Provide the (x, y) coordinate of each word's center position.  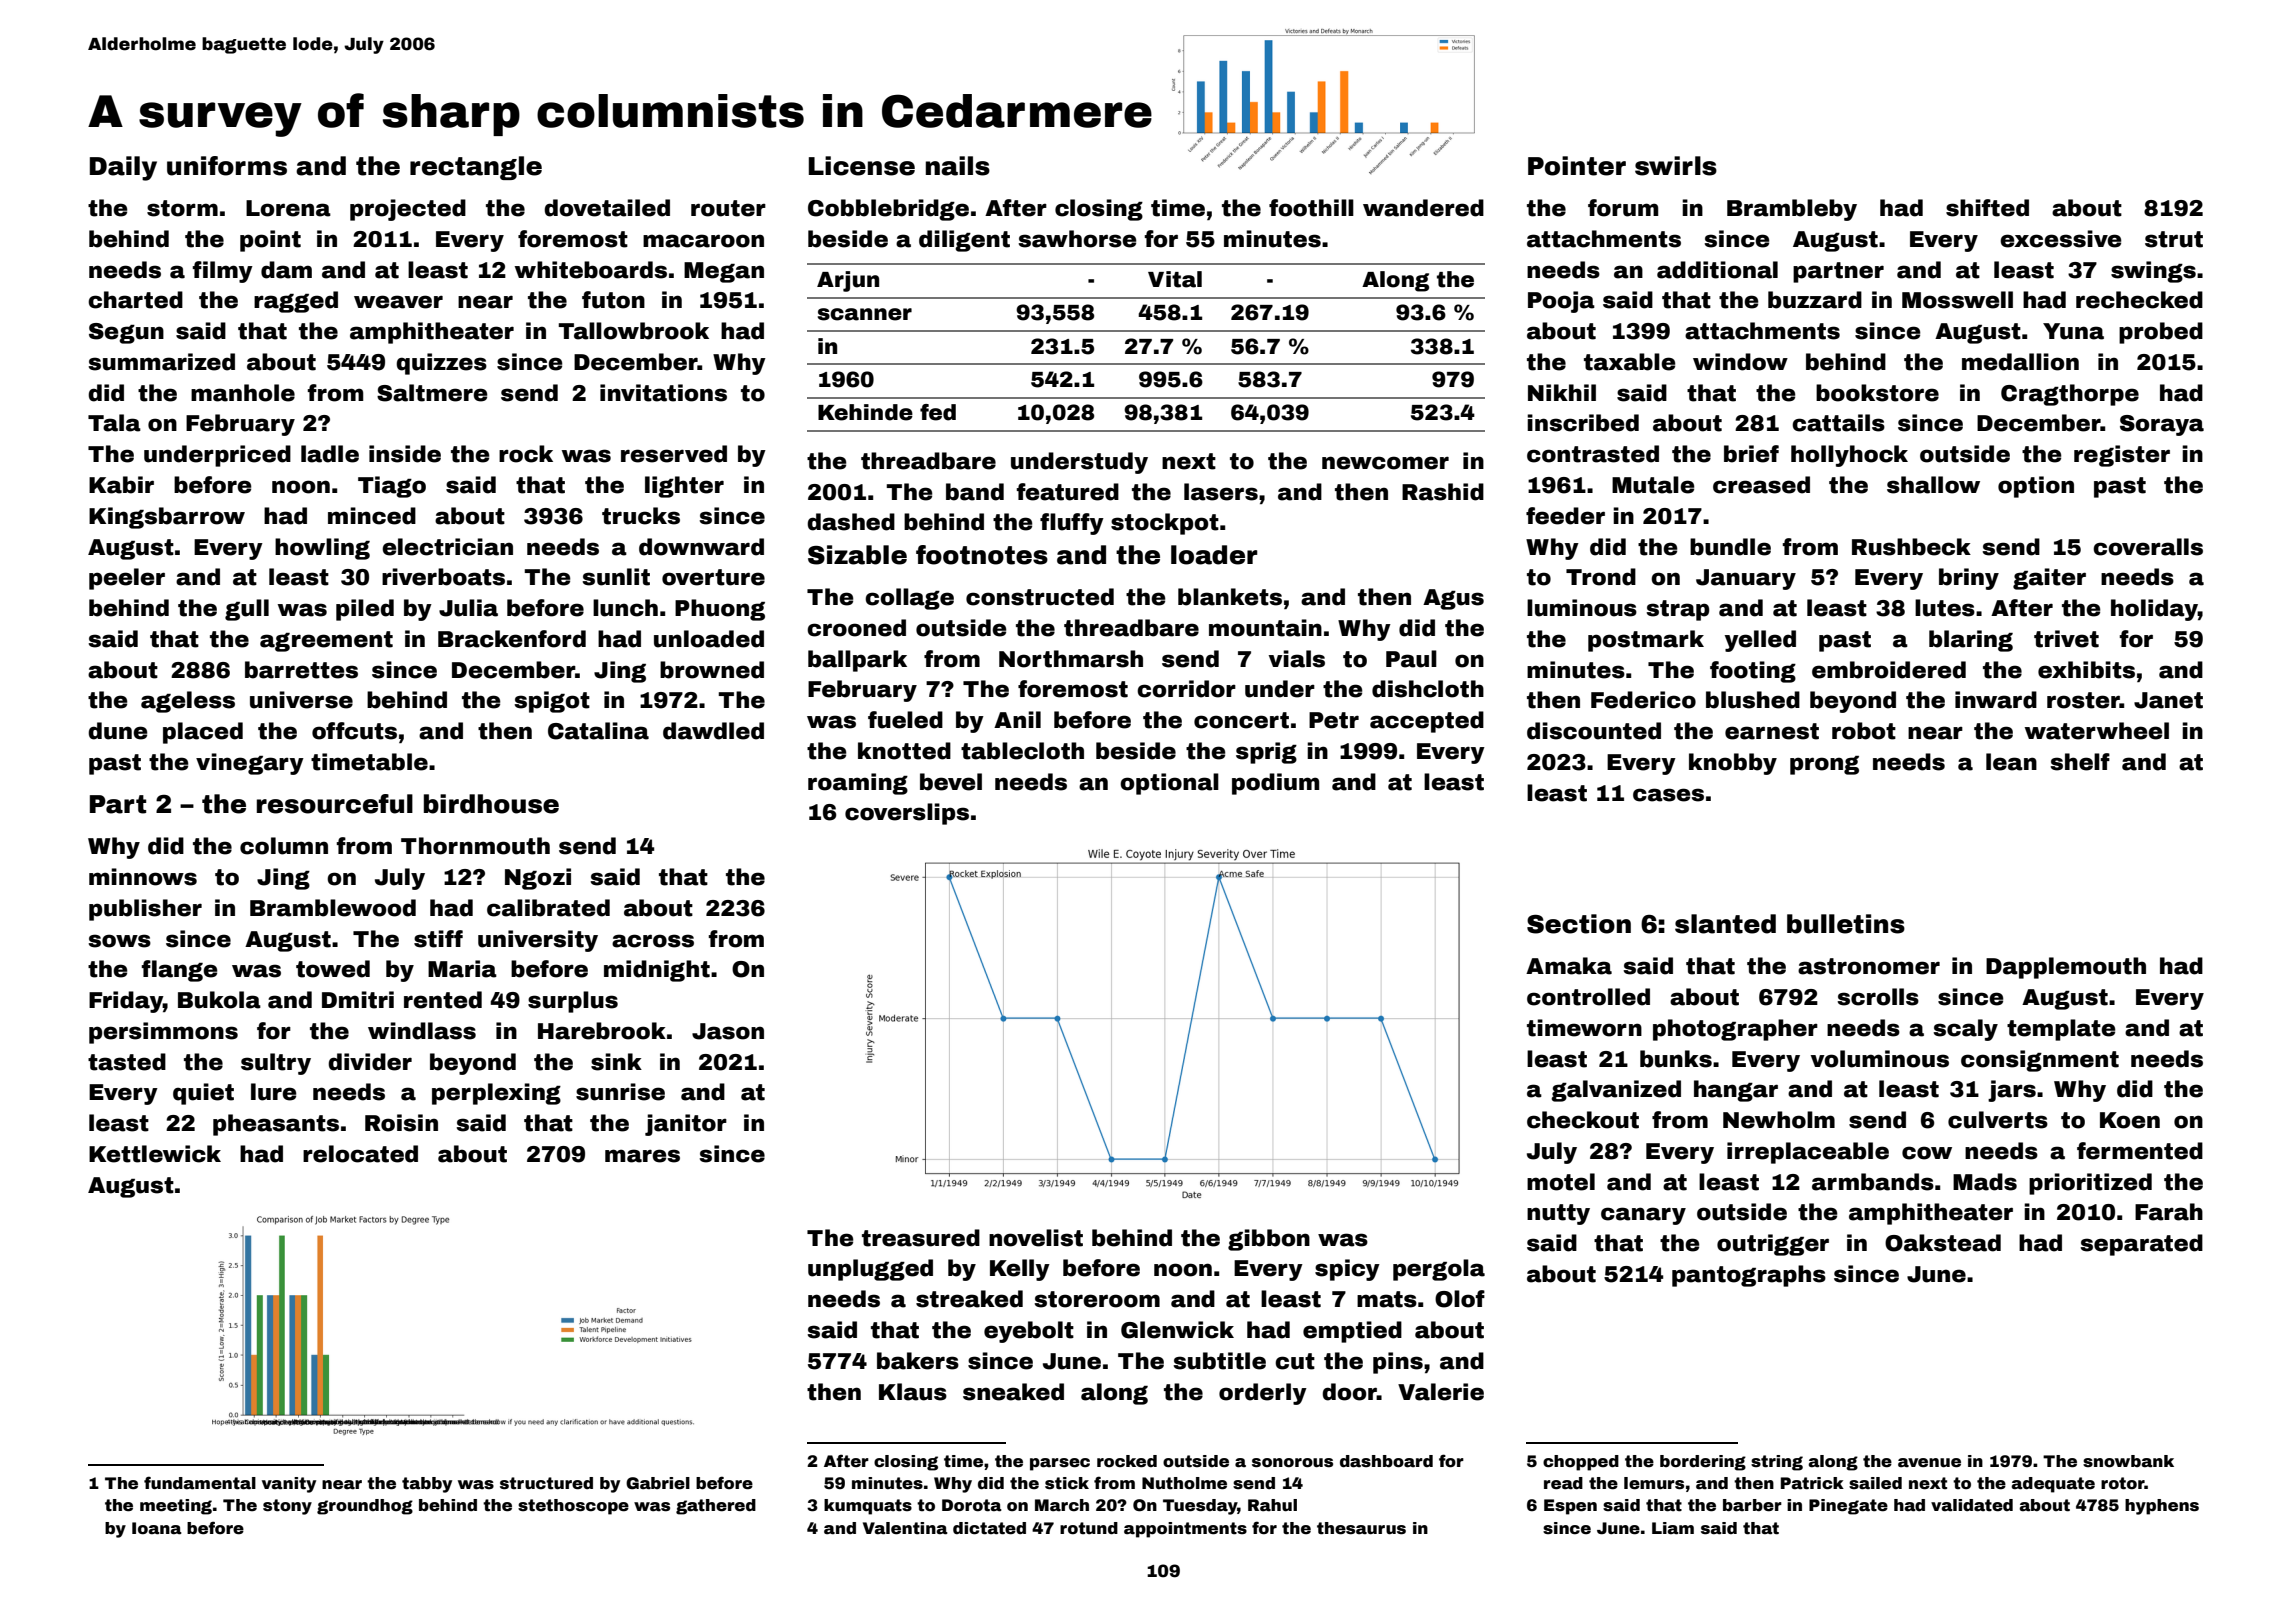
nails (958, 166)
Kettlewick (155, 1154)
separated (2141, 1245)
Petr (1334, 720)
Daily (123, 168)
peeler (127, 579)
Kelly (1020, 1270)
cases (1668, 795)
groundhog (365, 1507)
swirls (1676, 166)
